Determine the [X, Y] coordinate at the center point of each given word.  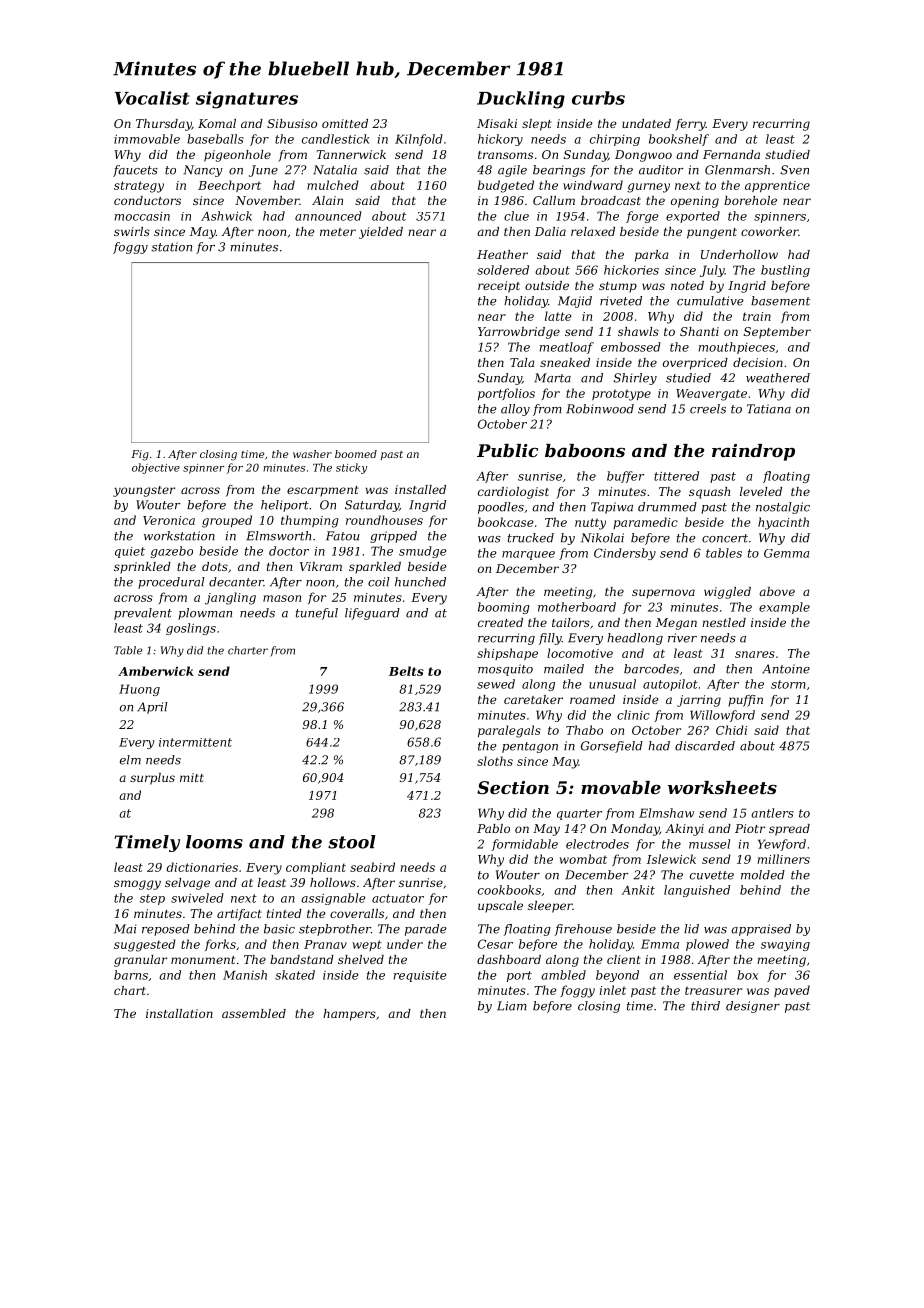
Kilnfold [419, 140]
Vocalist [152, 98]
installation [179, 1013]
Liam [512, 1006]
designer [753, 1007]
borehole [750, 200]
